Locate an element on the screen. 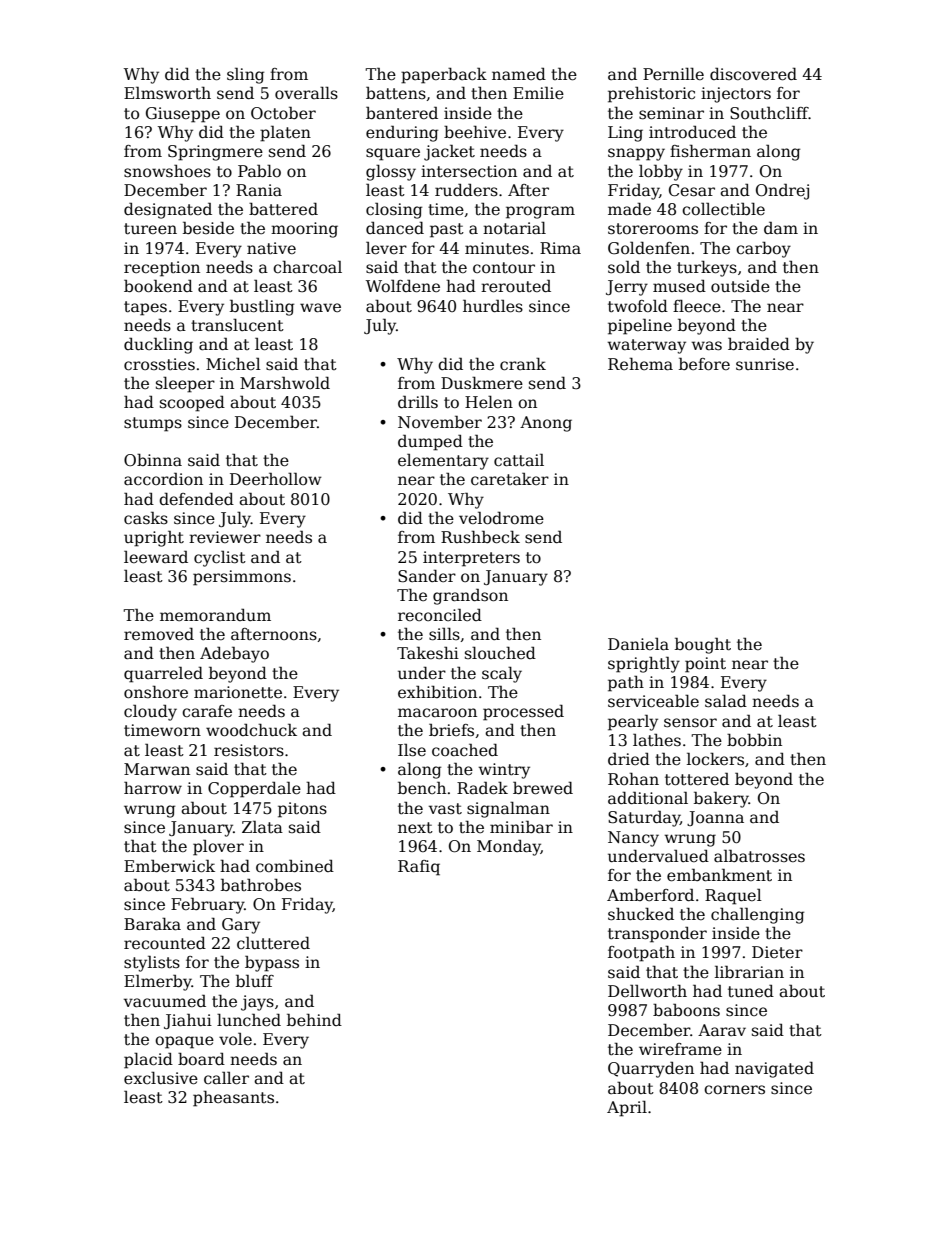  Adebayo is located at coordinates (234, 654).
